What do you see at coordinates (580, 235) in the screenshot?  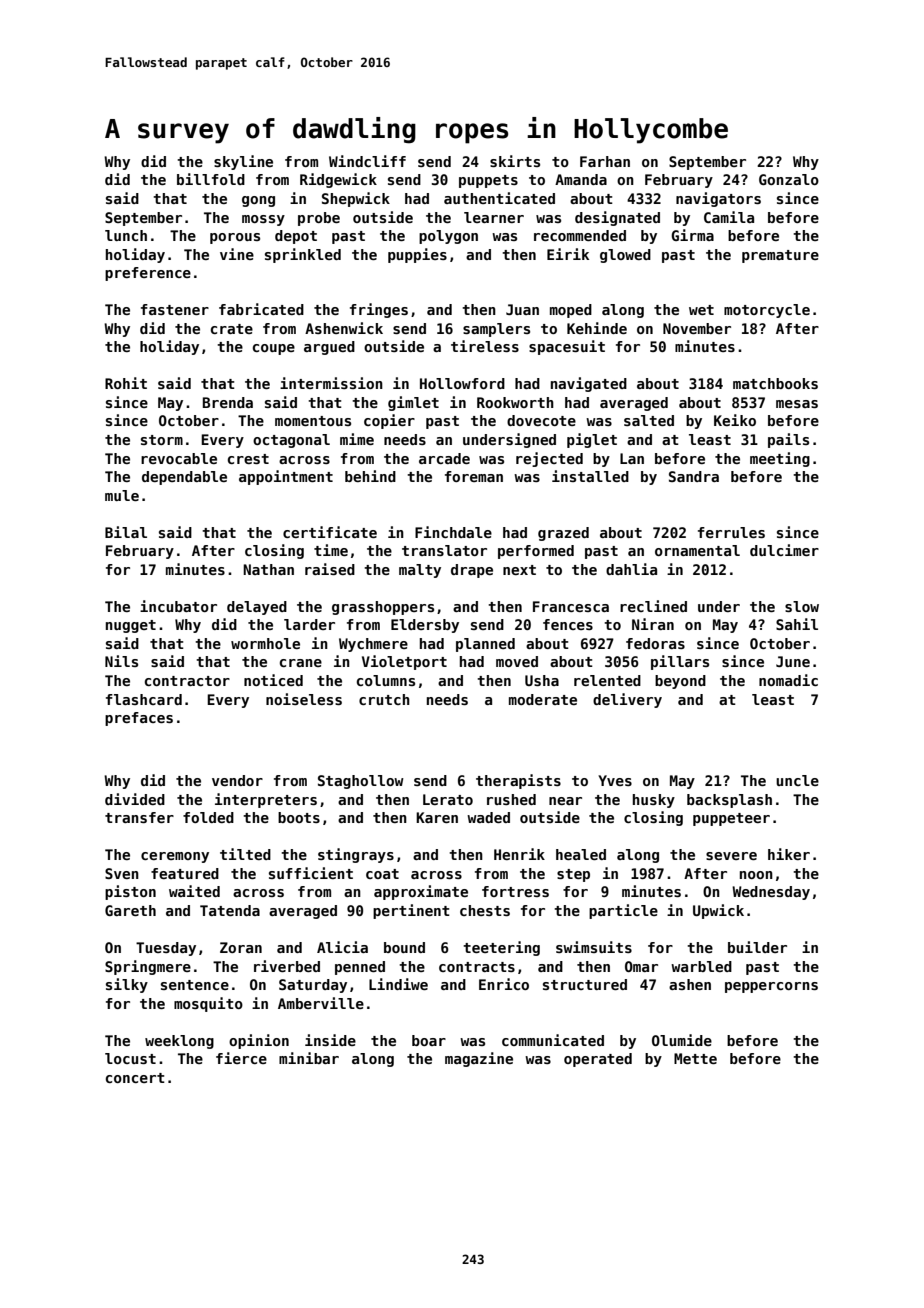 I see `recommended` at bounding box center [580, 235].
